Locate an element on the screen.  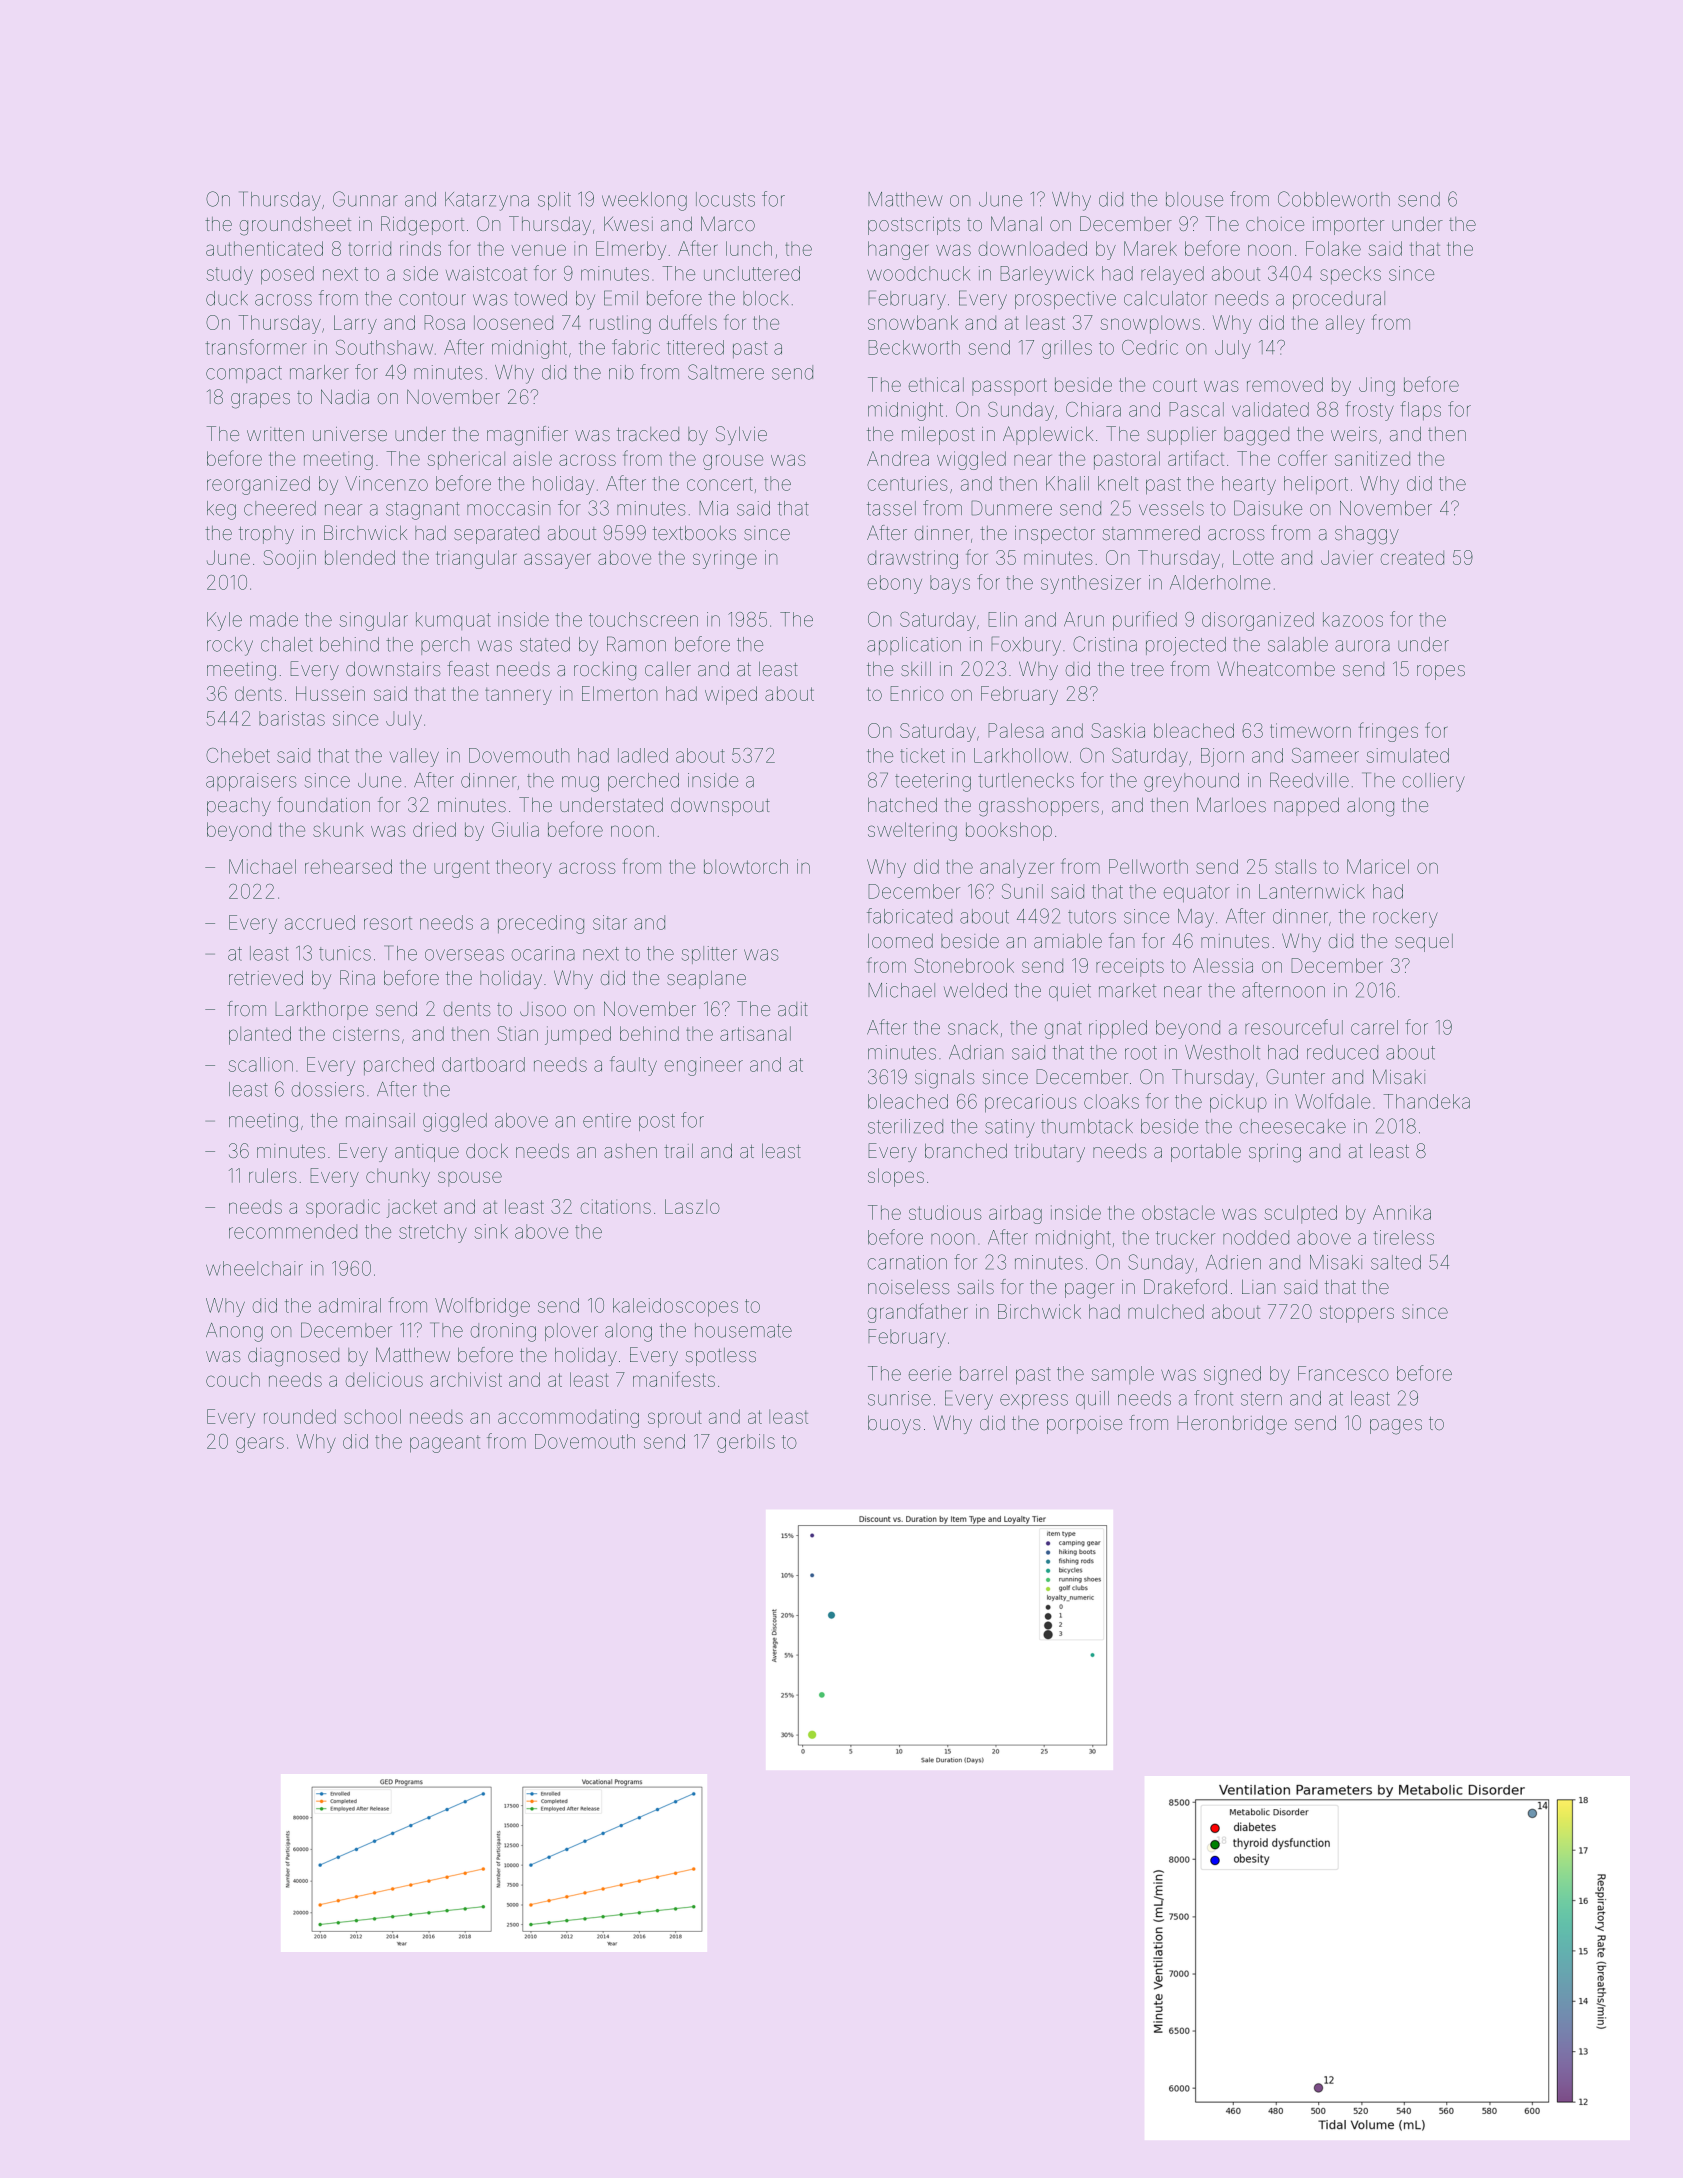
Katarzyna is located at coordinates (487, 201).
